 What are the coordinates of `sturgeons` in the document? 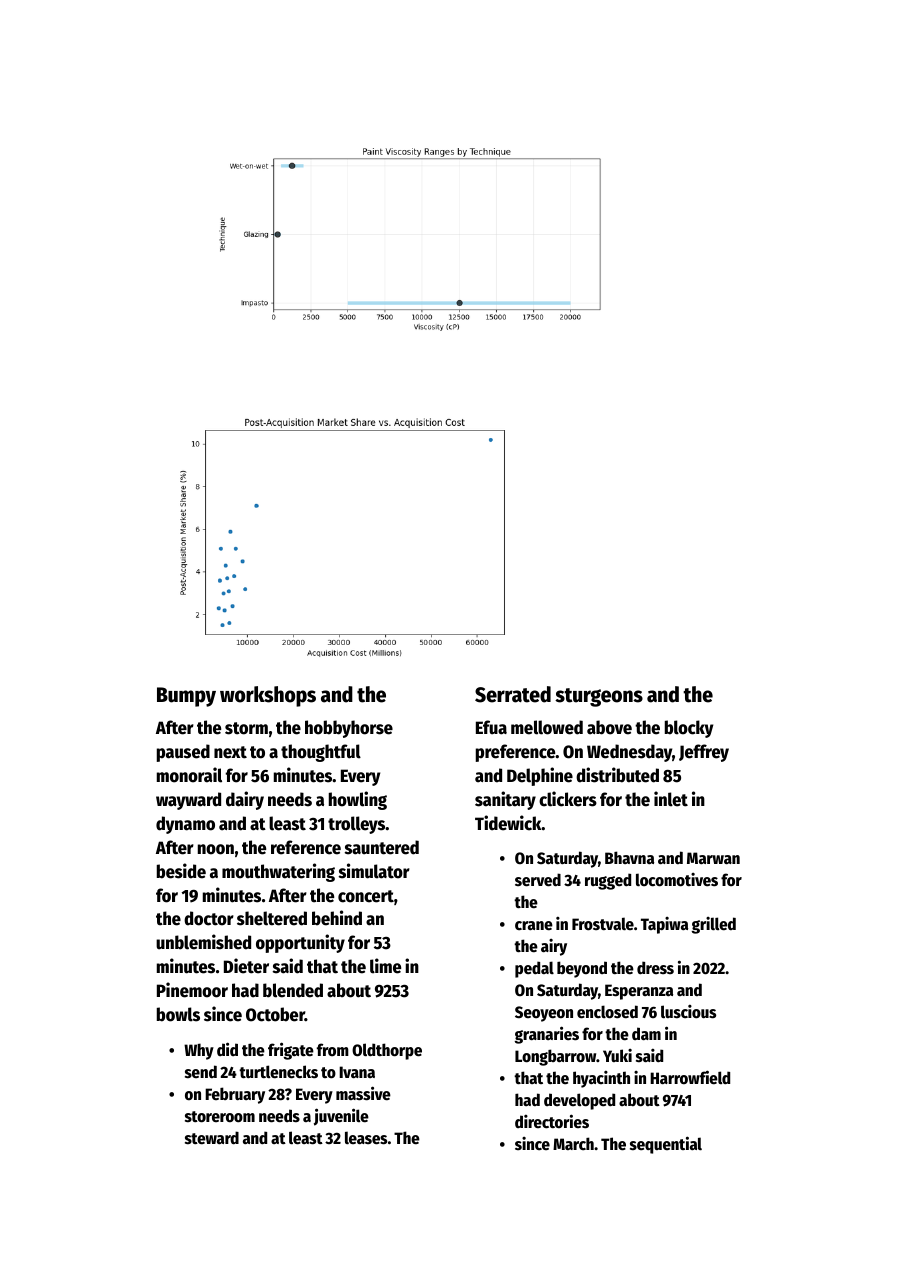 It's located at (599, 697).
